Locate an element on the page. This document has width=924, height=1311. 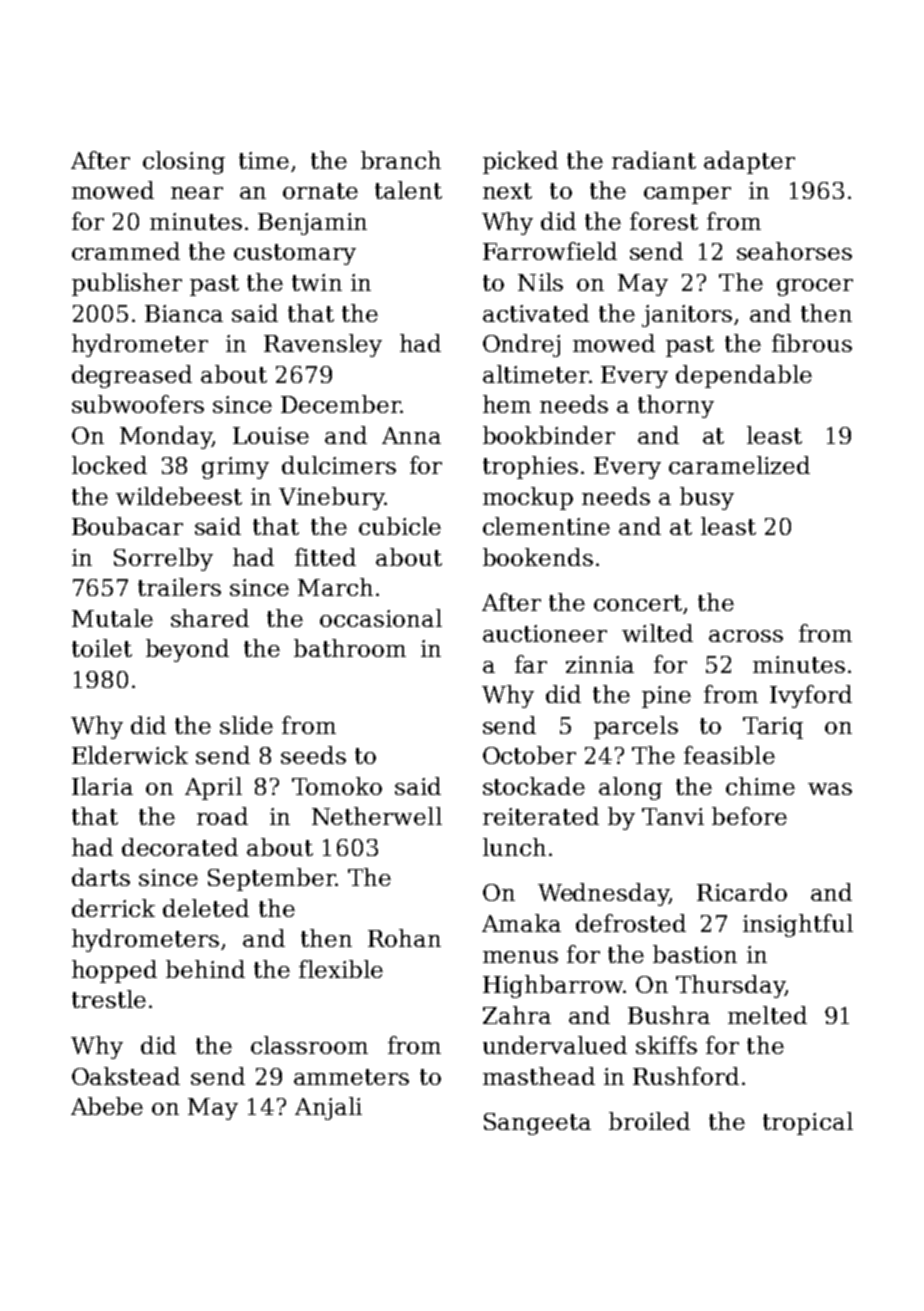
bookbinder is located at coordinates (549, 435).
